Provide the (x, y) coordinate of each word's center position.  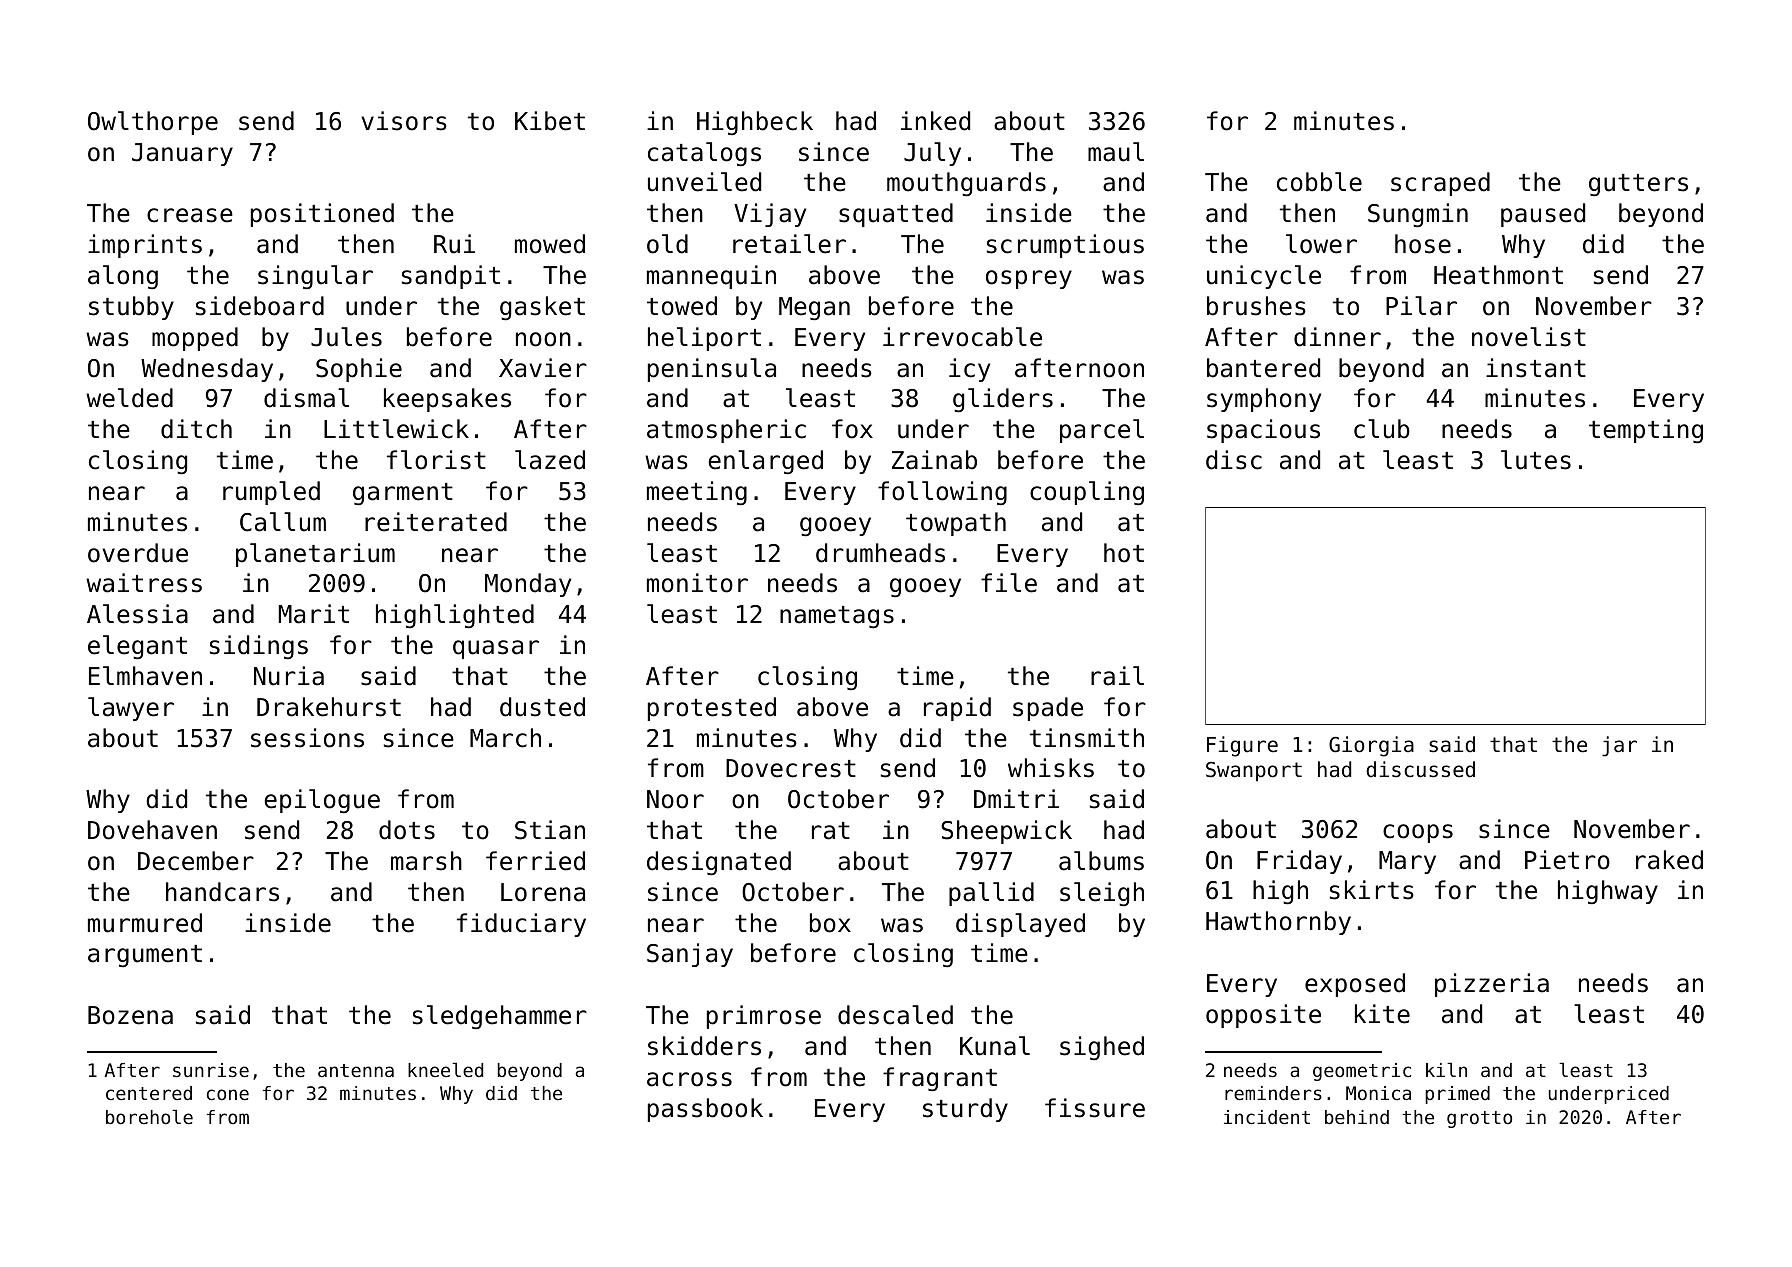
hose (1423, 244)
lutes (1536, 460)
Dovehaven (152, 830)
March (505, 738)
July (932, 154)
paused (1543, 215)
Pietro (1567, 860)
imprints (145, 246)
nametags (837, 617)
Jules (346, 337)
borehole (149, 1117)
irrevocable (962, 337)
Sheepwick (1006, 832)
